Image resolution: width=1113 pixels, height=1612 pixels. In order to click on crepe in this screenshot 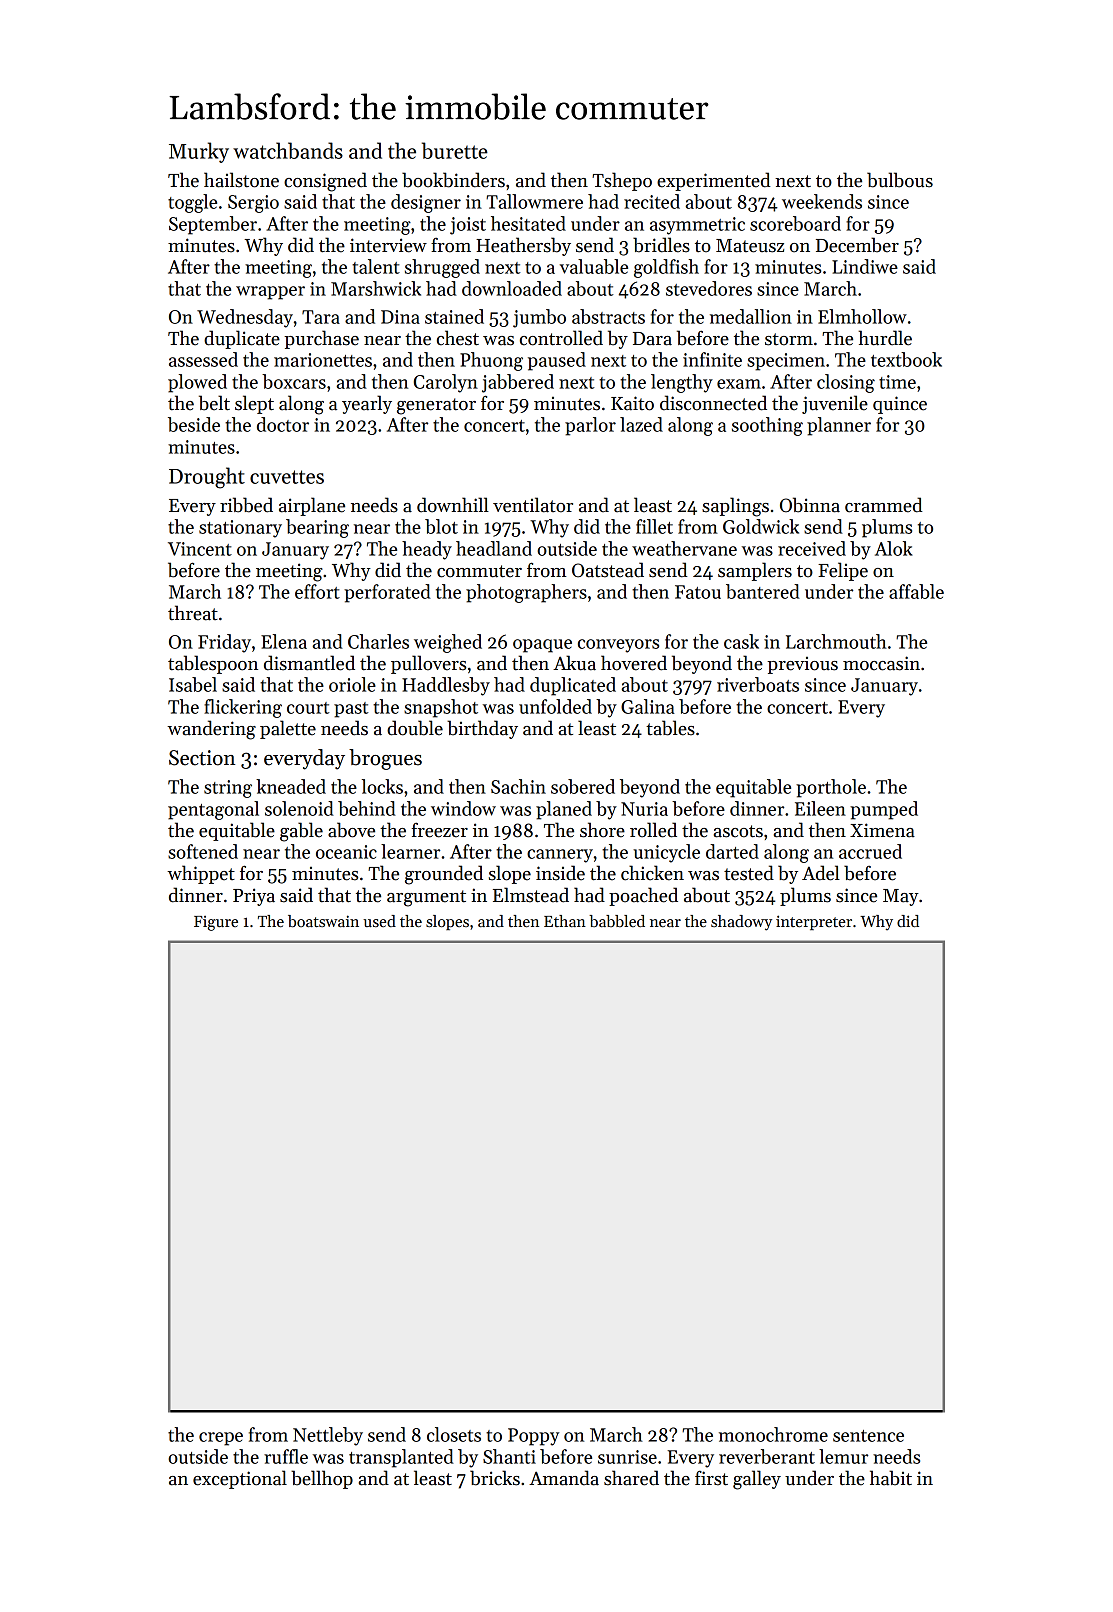, I will do `click(221, 1439)`.
